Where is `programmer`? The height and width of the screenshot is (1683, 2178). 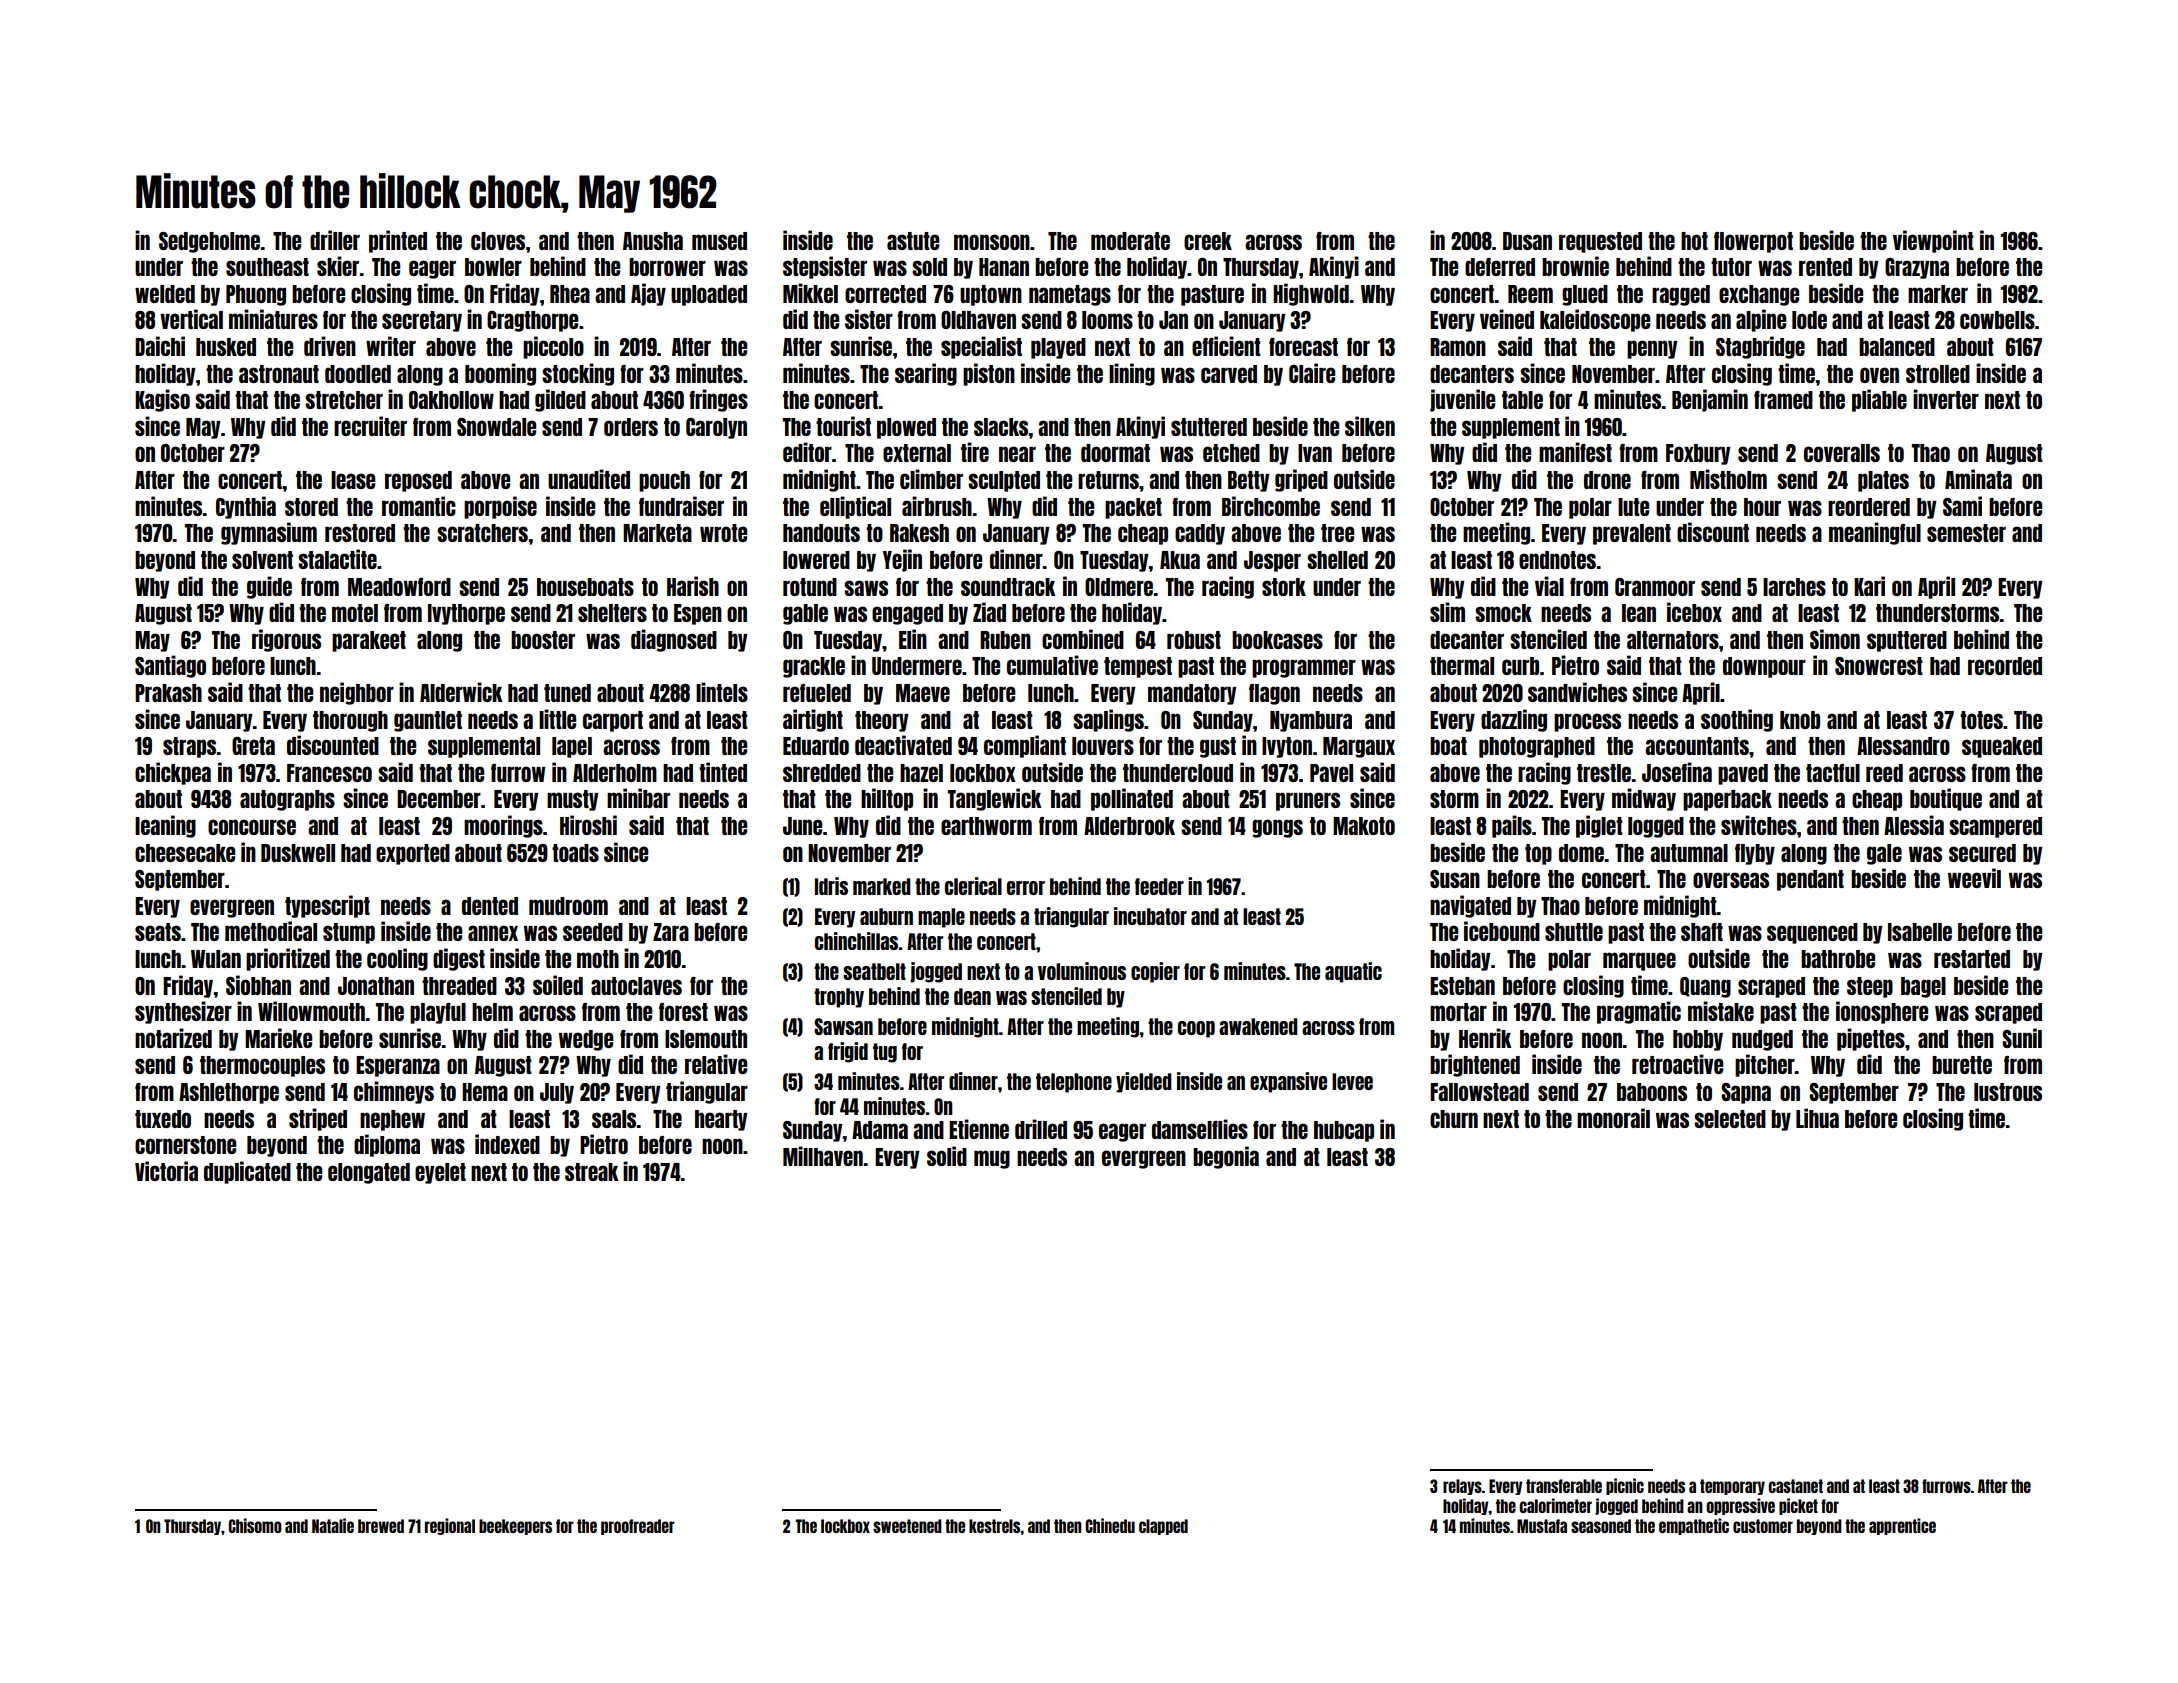
programmer is located at coordinates (1304, 668).
